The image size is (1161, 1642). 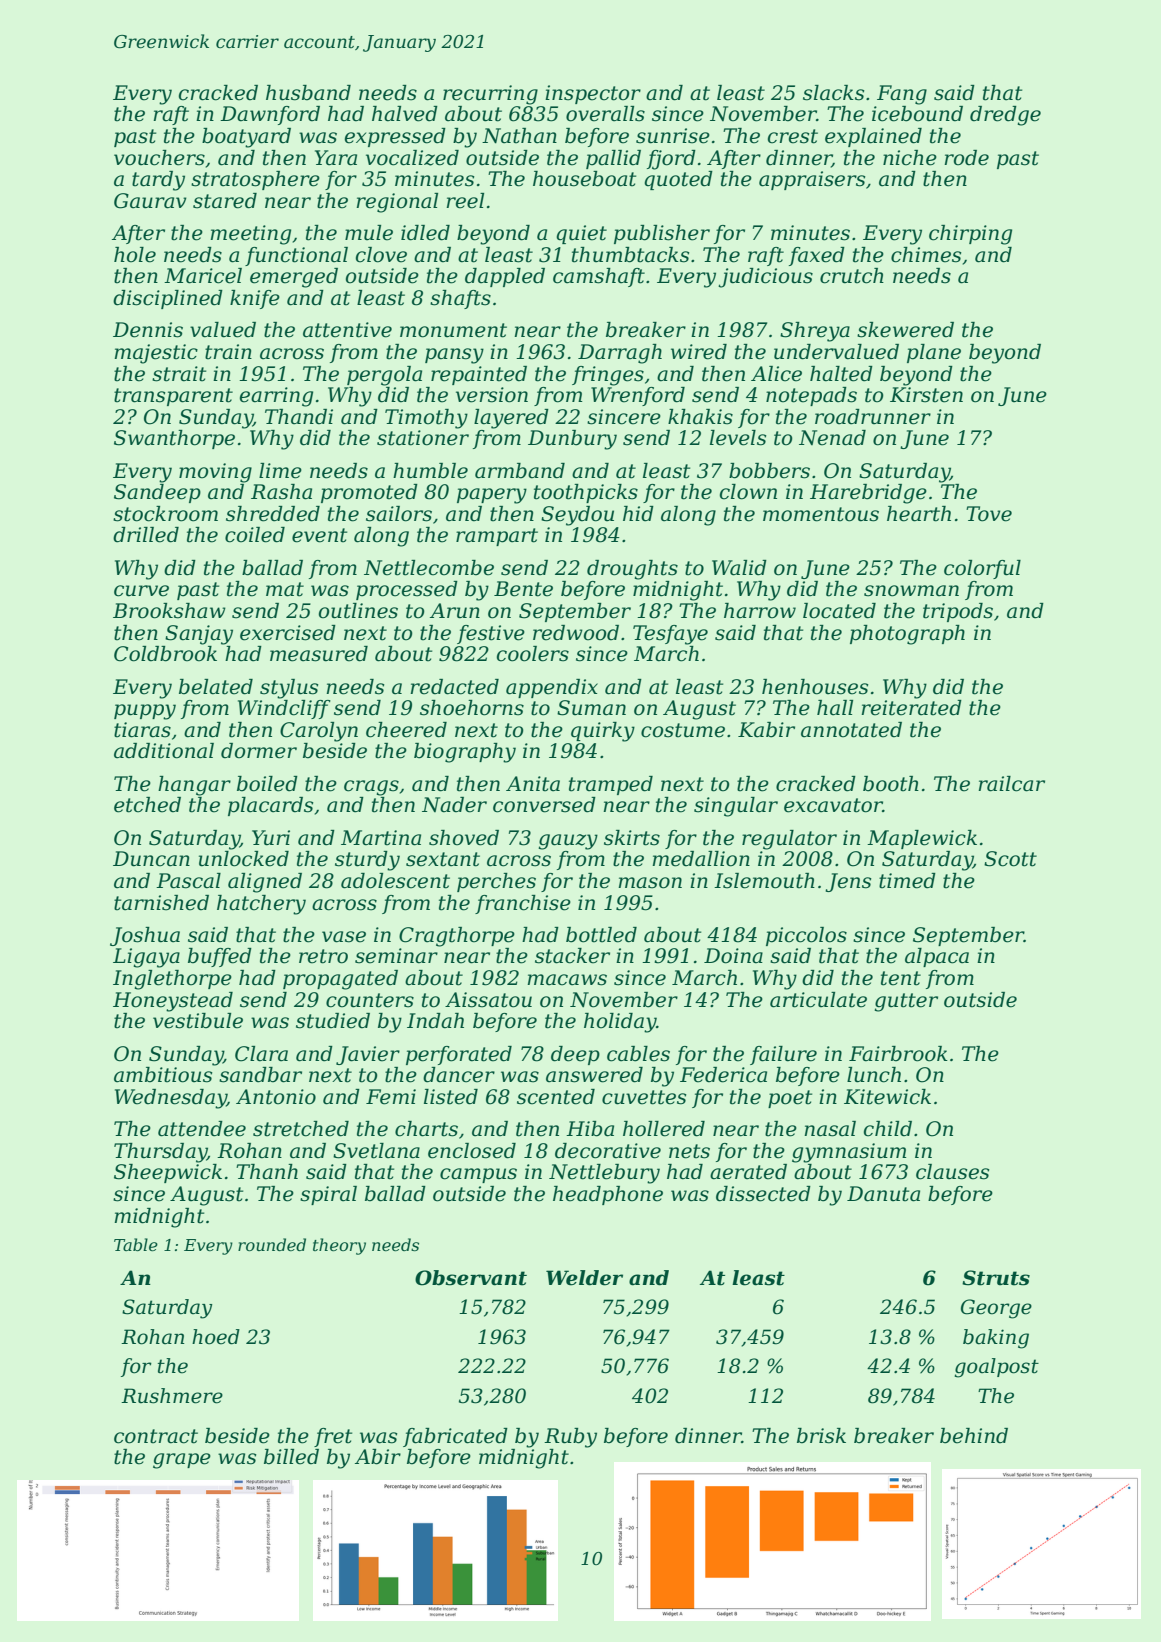 I want to click on idled, so click(x=425, y=233).
